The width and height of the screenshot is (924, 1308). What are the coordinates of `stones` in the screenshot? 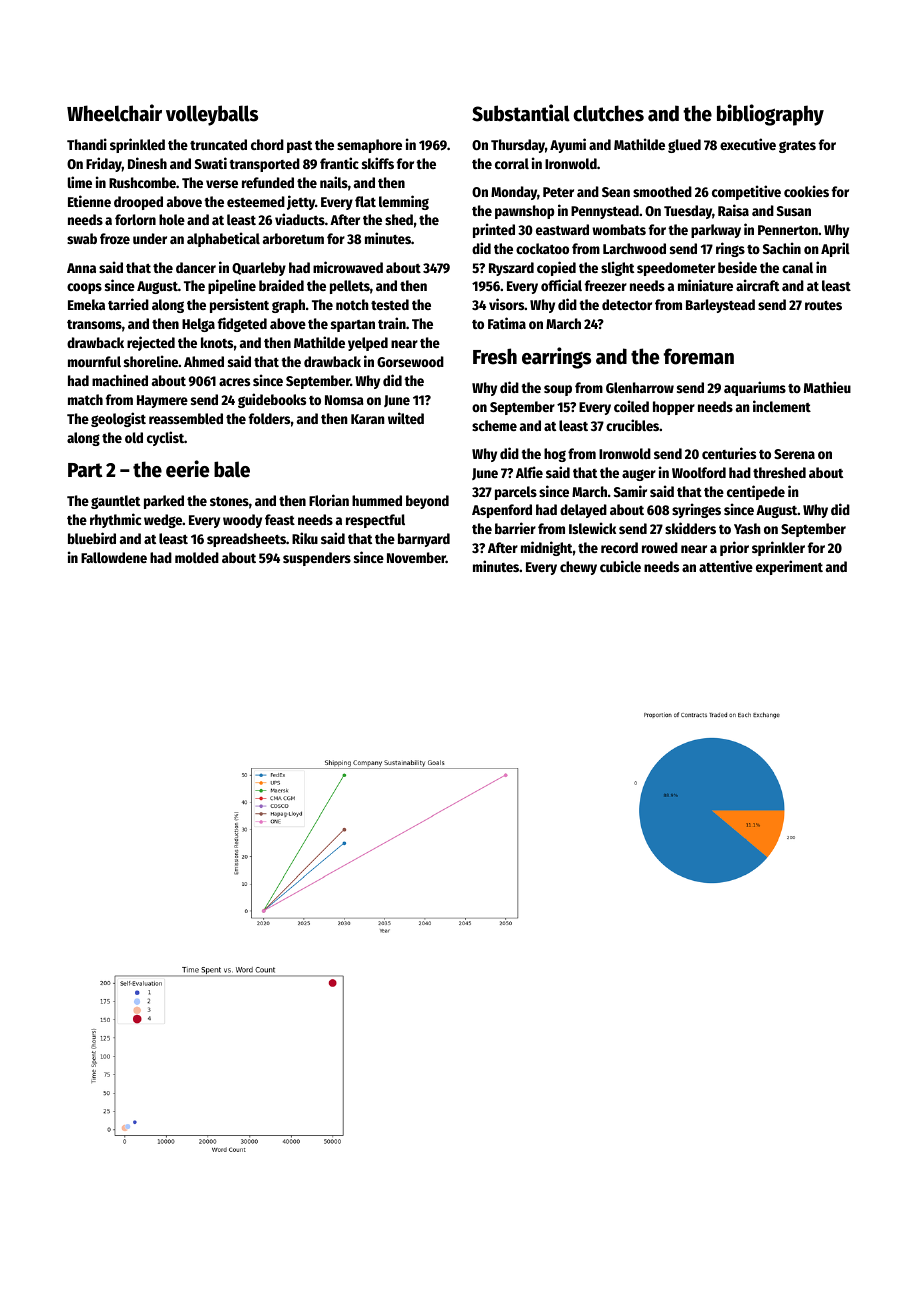 It's located at (229, 501).
